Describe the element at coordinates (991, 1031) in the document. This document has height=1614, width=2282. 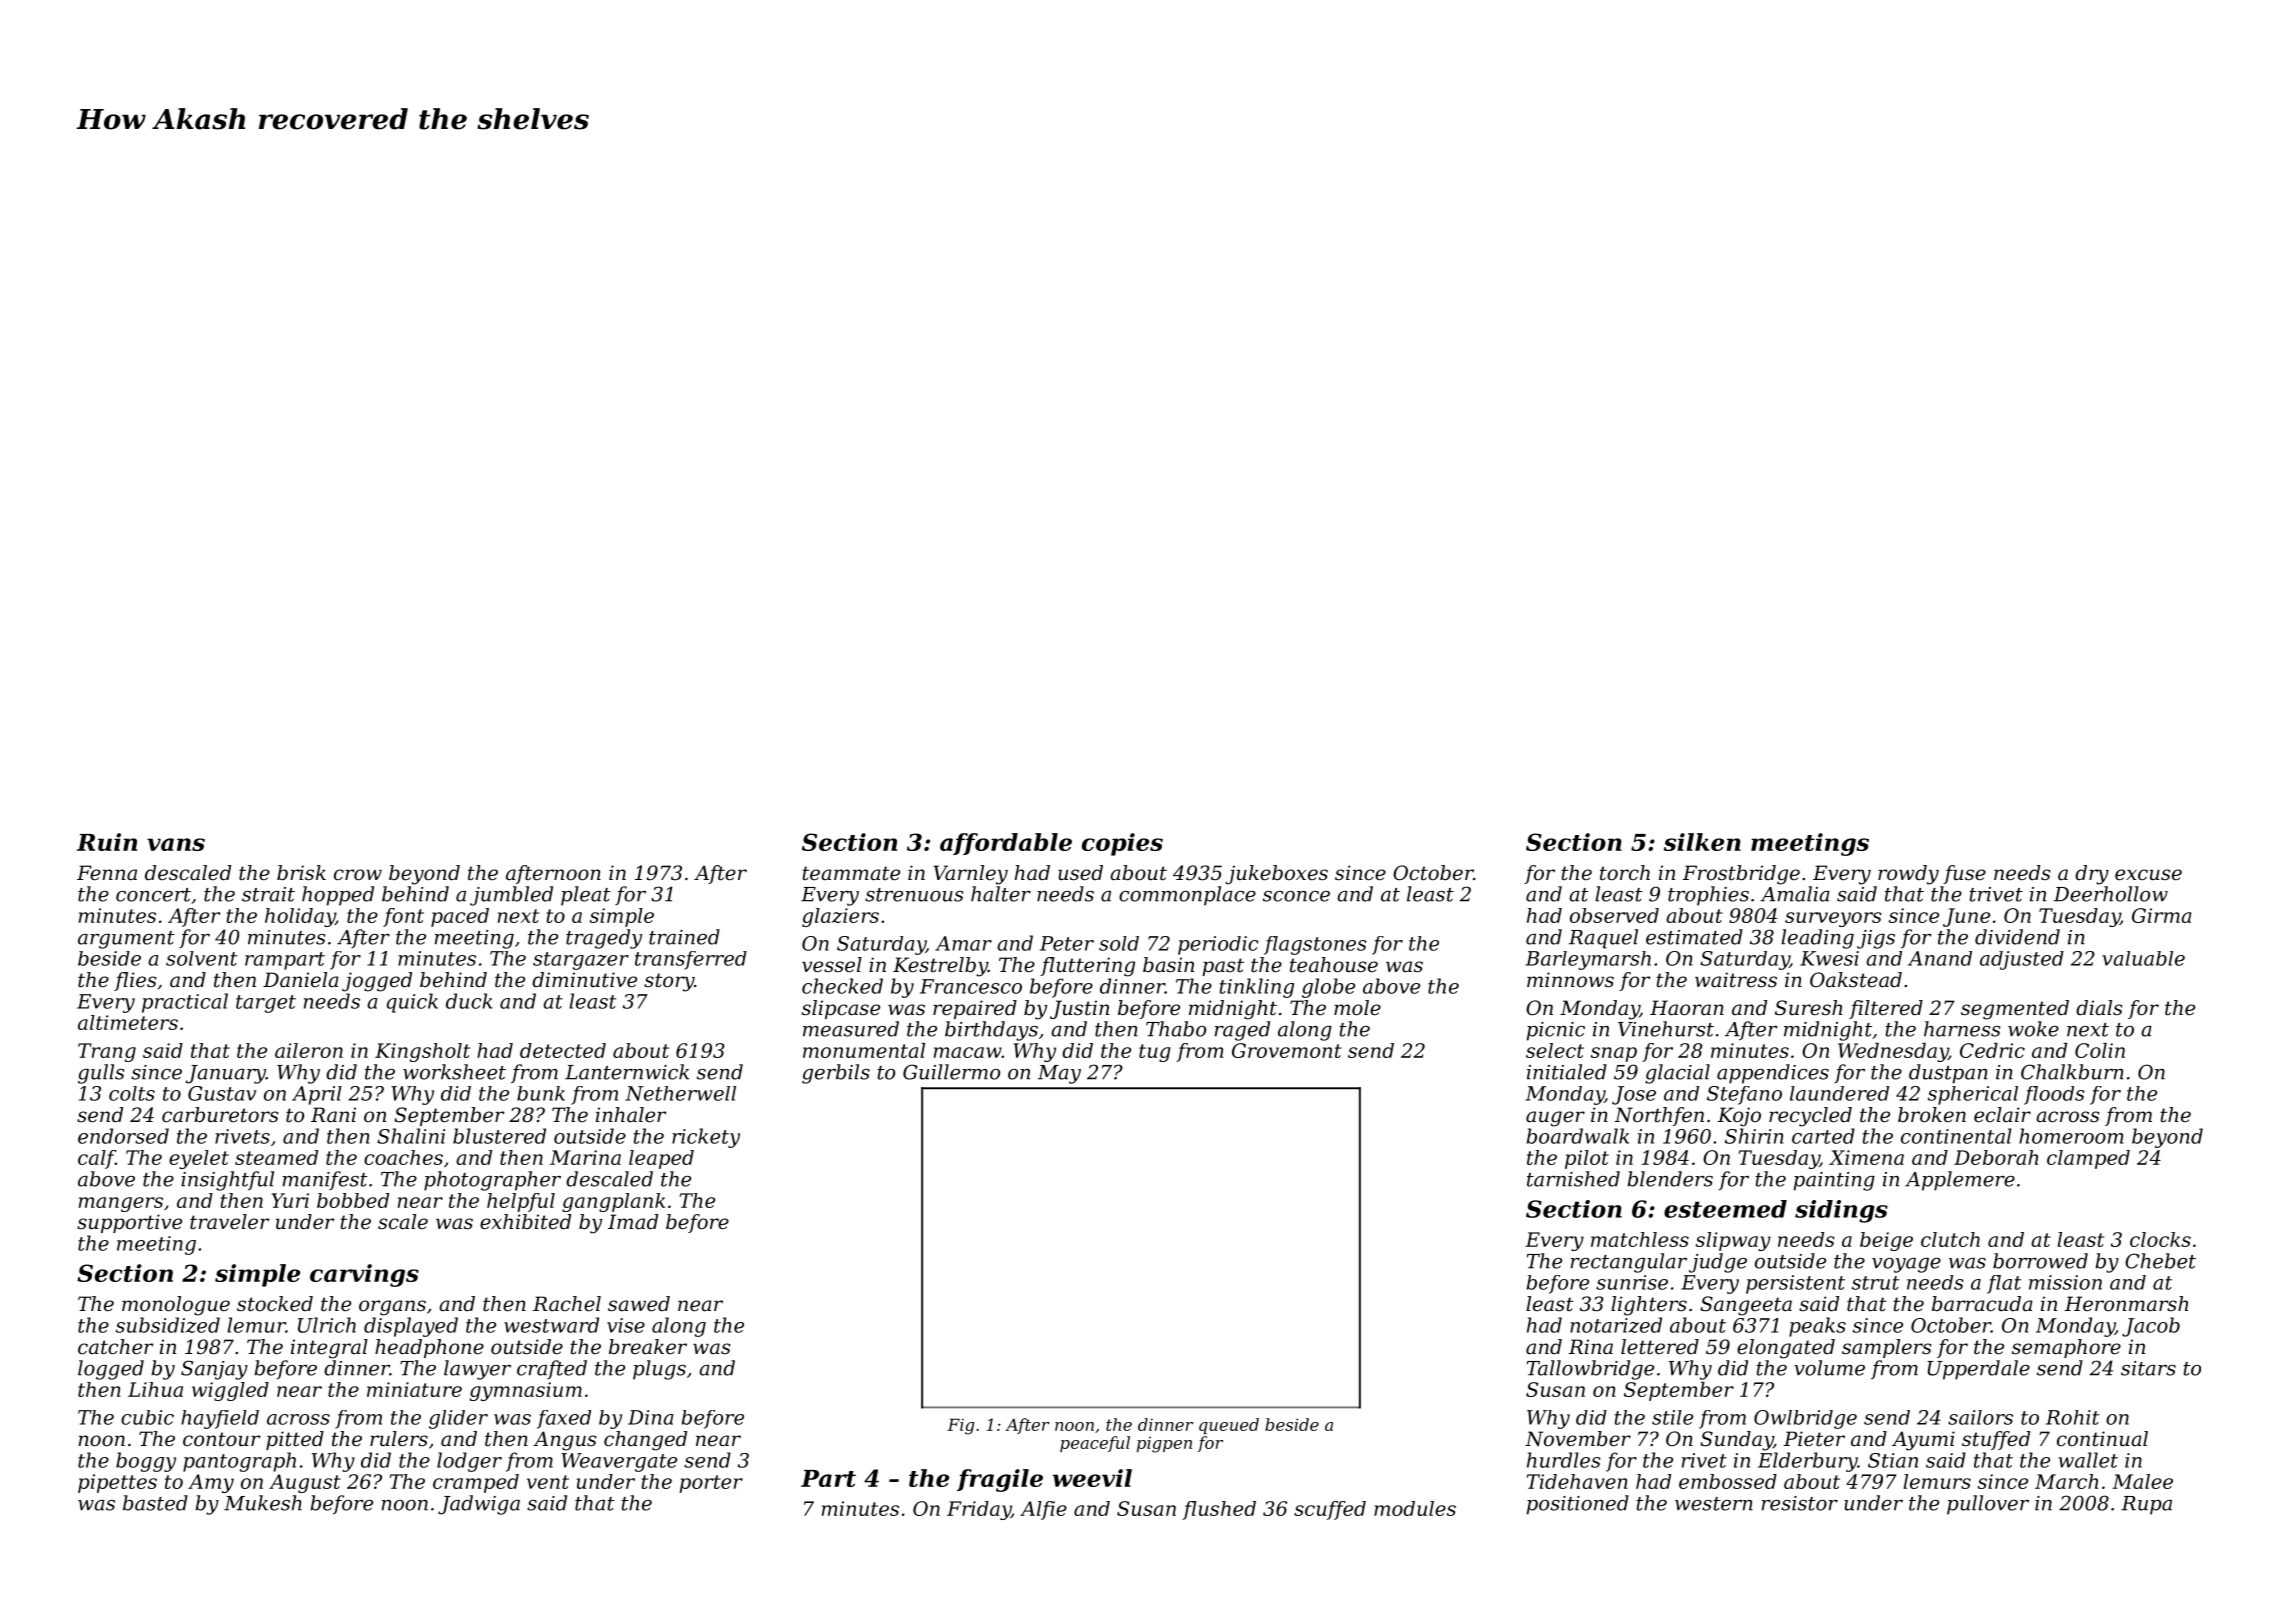
I see `birthdays` at that location.
